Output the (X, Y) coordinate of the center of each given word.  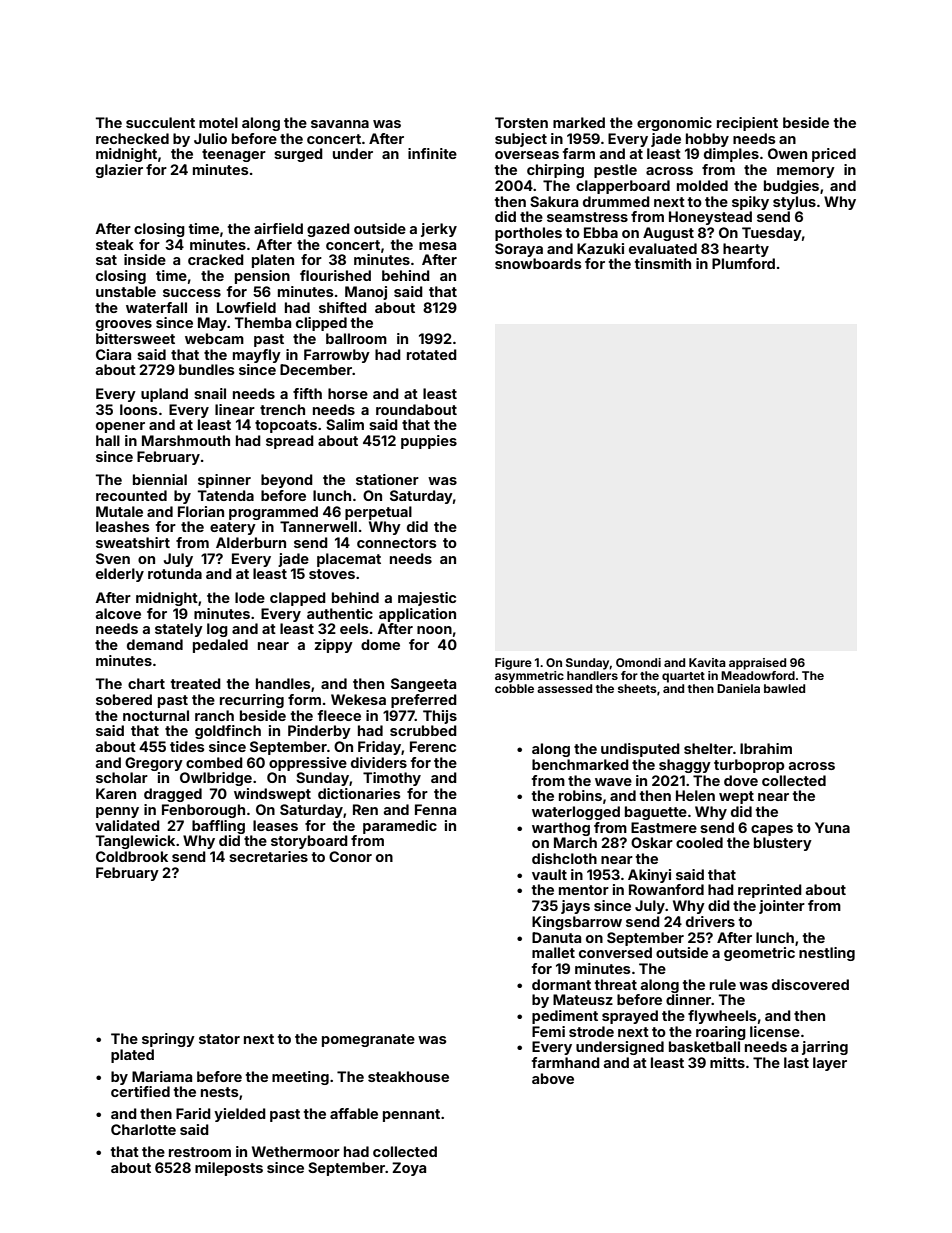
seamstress (587, 217)
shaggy (685, 766)
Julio (210, 138)
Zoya (409, 1169)
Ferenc (433, 746)
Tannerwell (318, 526)
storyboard (309, 842)
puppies (429, 442)
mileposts (229, 1169)
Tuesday (772, 234)
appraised (757, 664)
